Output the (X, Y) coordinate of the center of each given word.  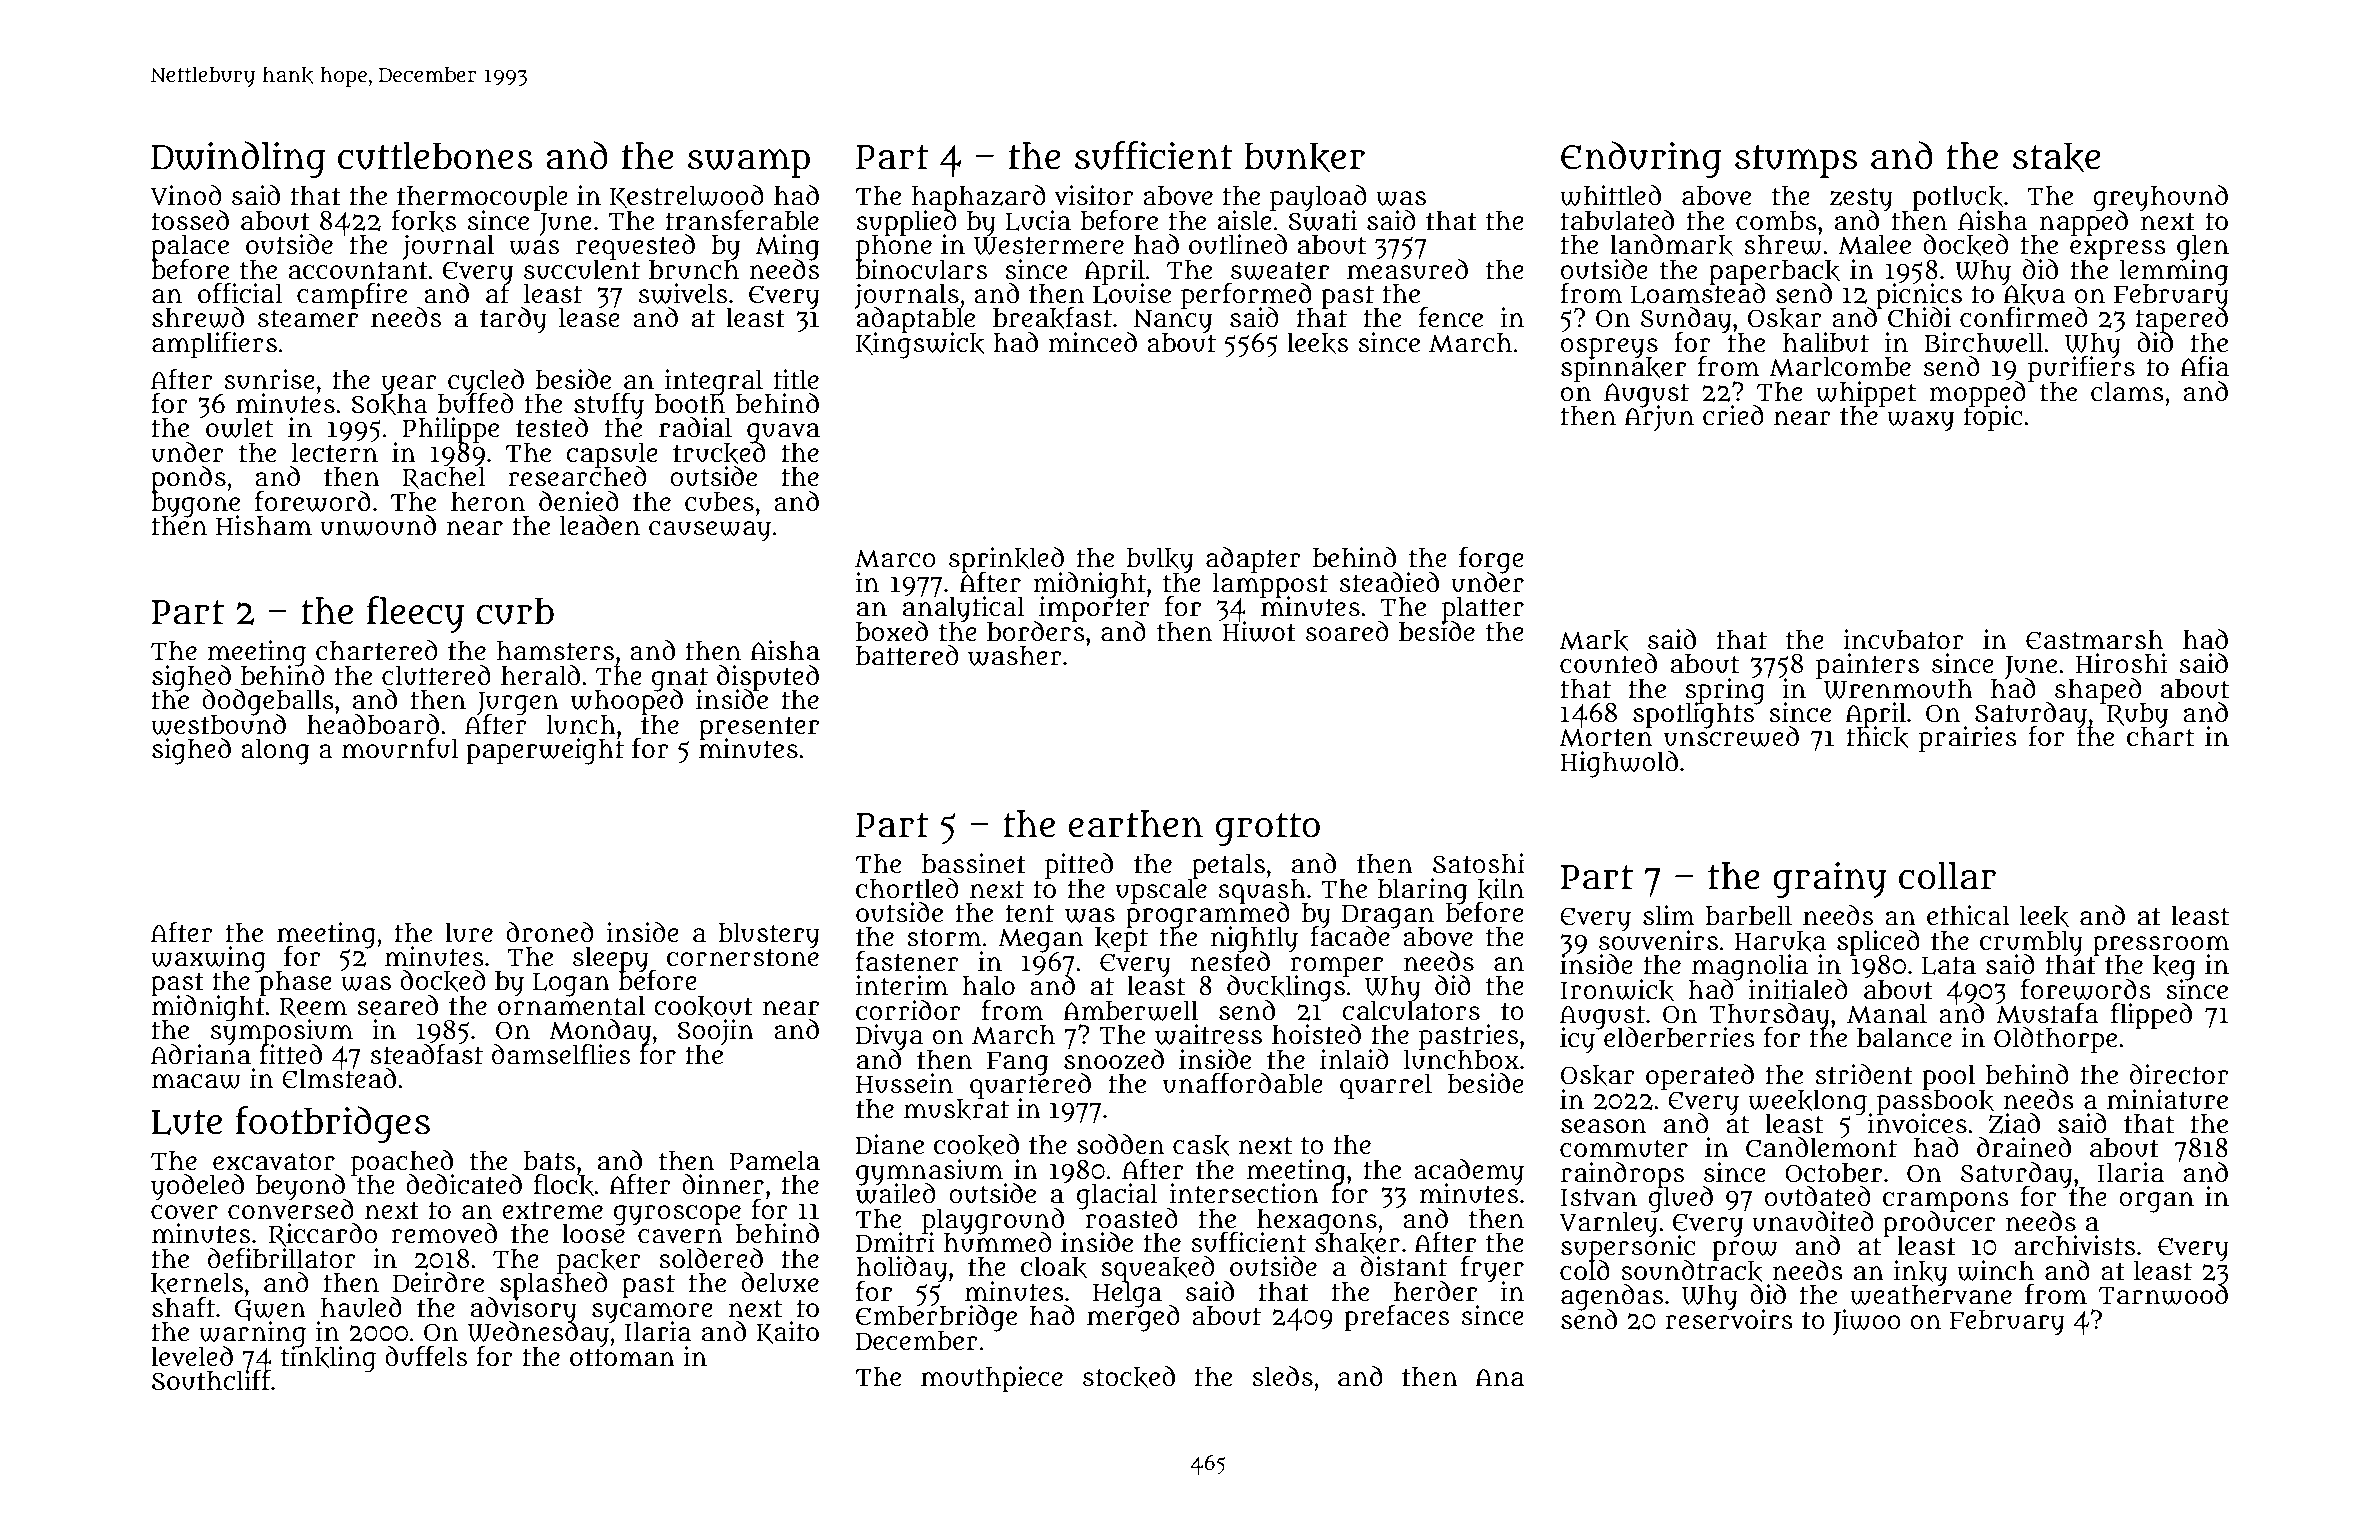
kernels (197, 1283)
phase (294, 985)
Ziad (2014, 1123)
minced (1092, 342)
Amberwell (1130, 1010)
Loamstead (1698, 294)
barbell (1748, 915)
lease (589, 318)
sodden (1120, 1144)
